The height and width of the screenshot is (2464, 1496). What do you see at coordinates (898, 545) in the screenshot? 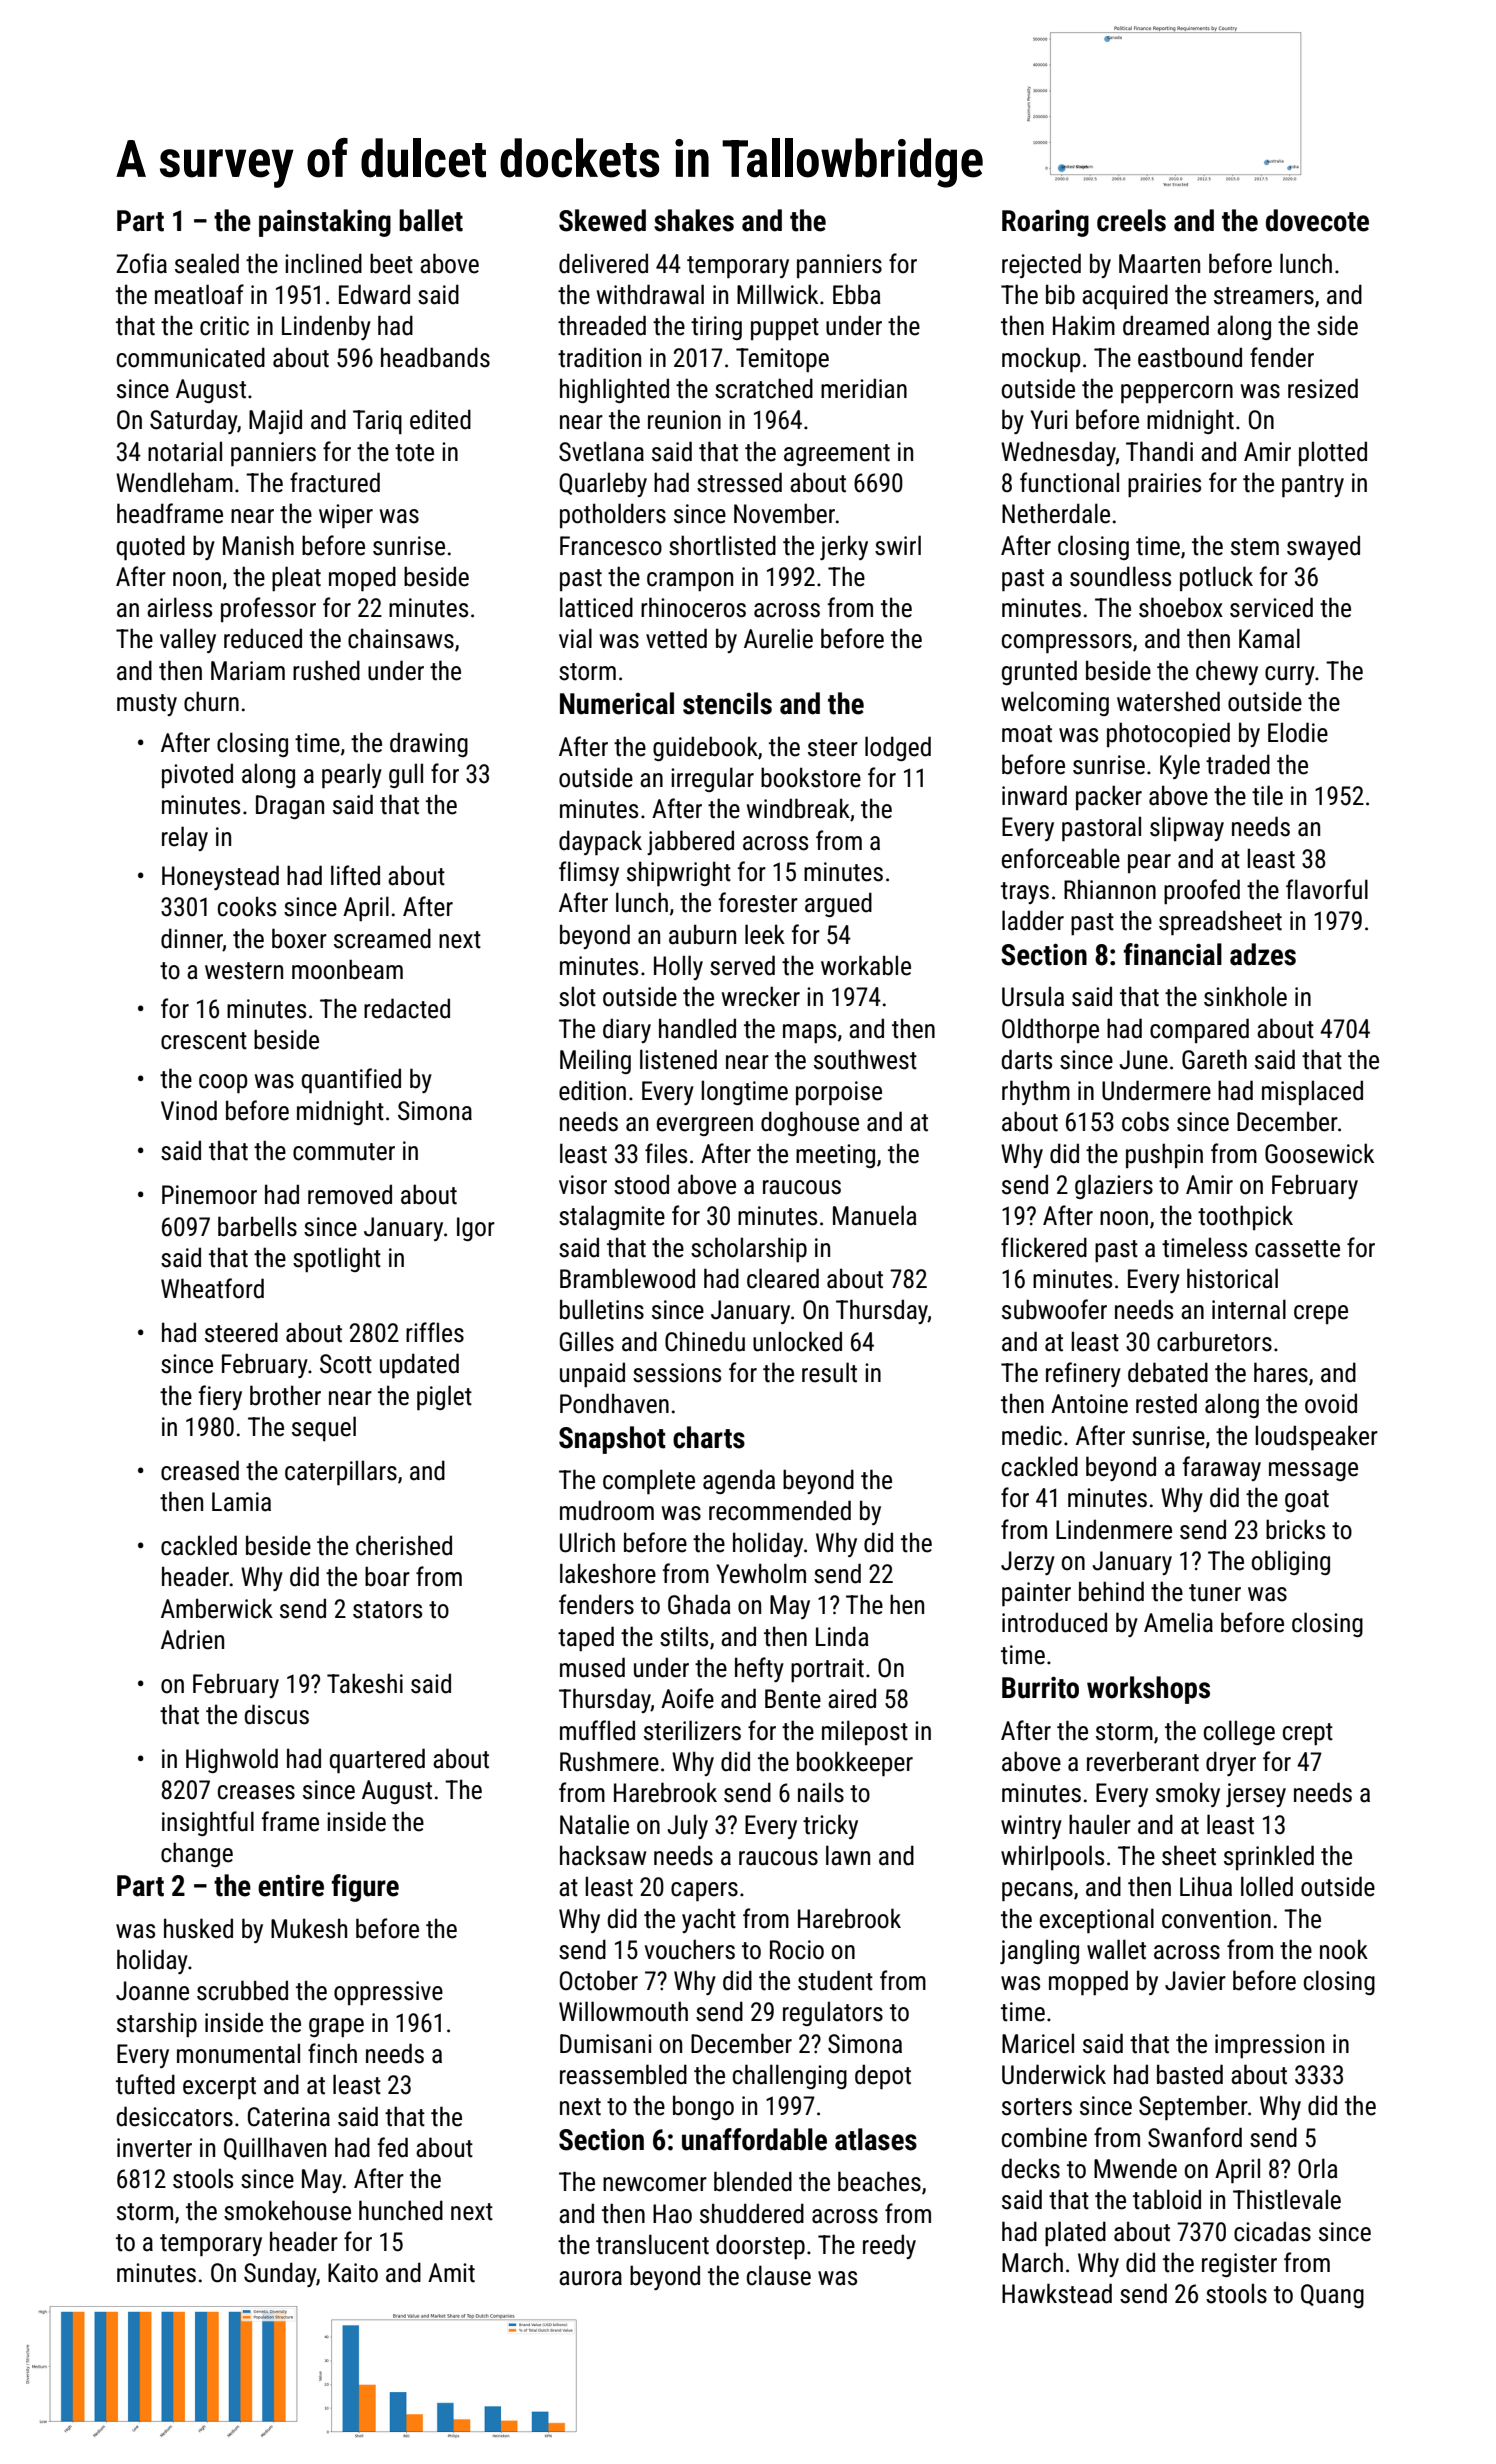
I see `swirl` at bounding box center [898, 545].
